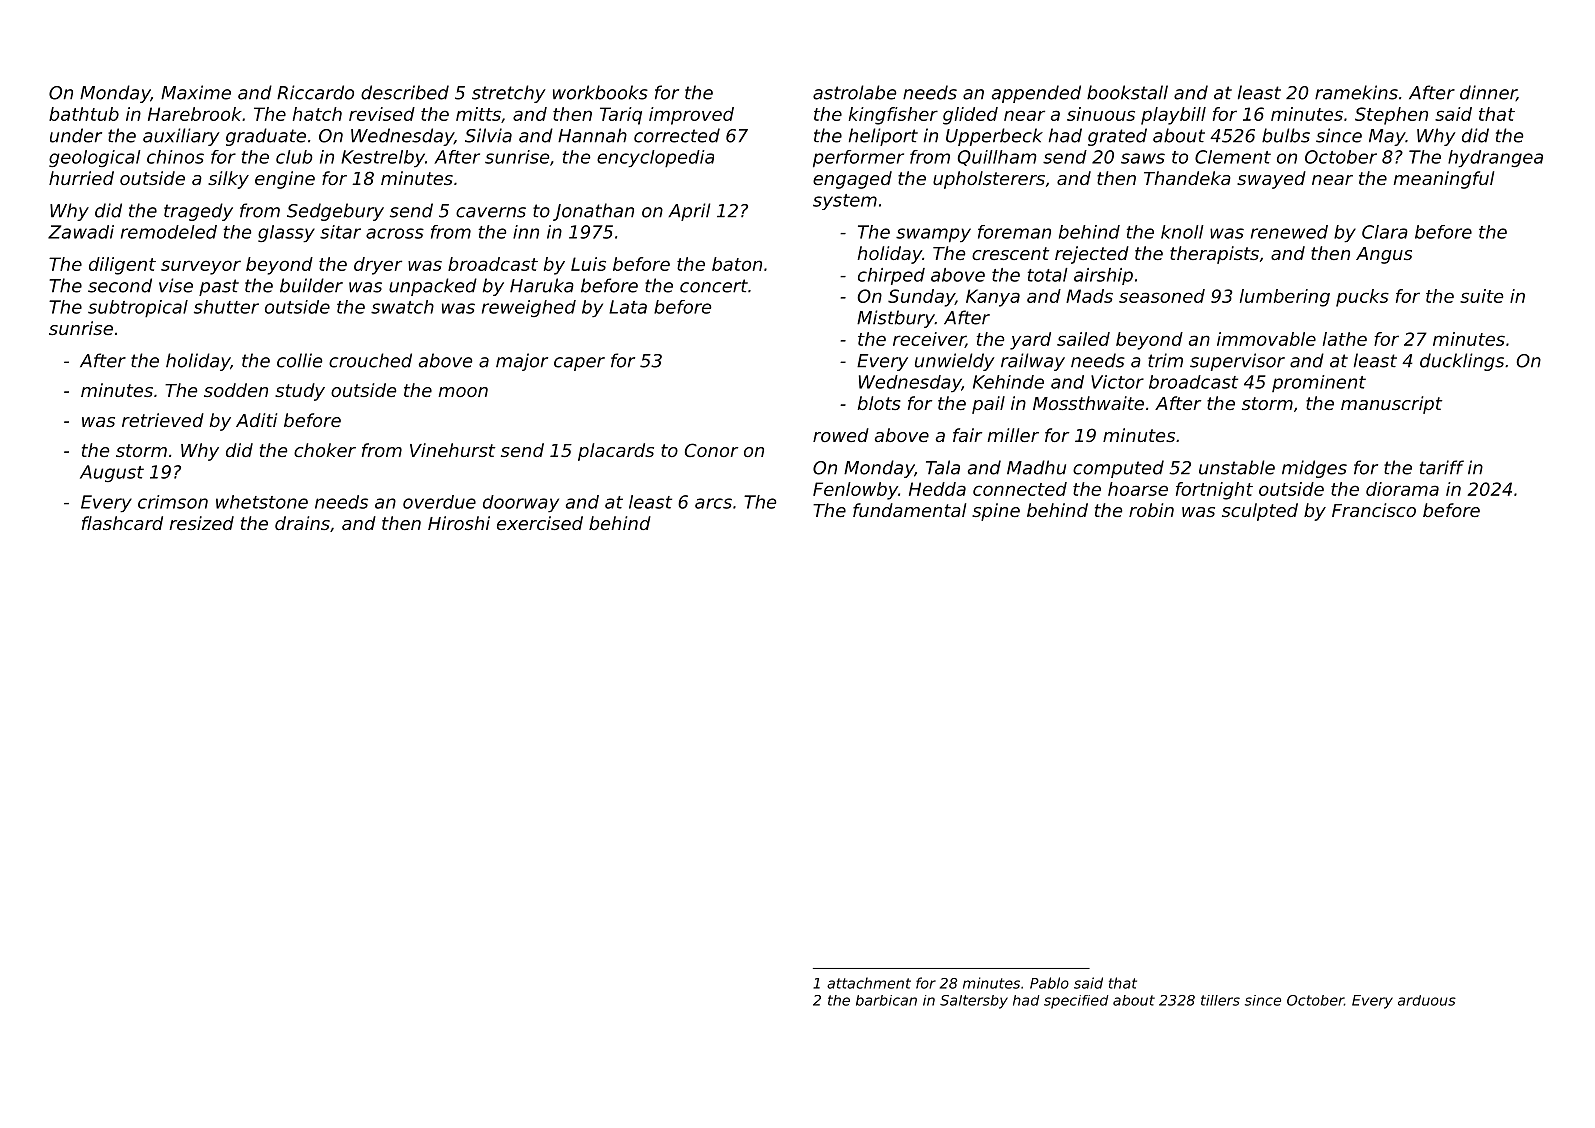 This image has height=1128, width=1595. Describe the element at coordinates (201, 523) in the image. I see `resized` at that location.
